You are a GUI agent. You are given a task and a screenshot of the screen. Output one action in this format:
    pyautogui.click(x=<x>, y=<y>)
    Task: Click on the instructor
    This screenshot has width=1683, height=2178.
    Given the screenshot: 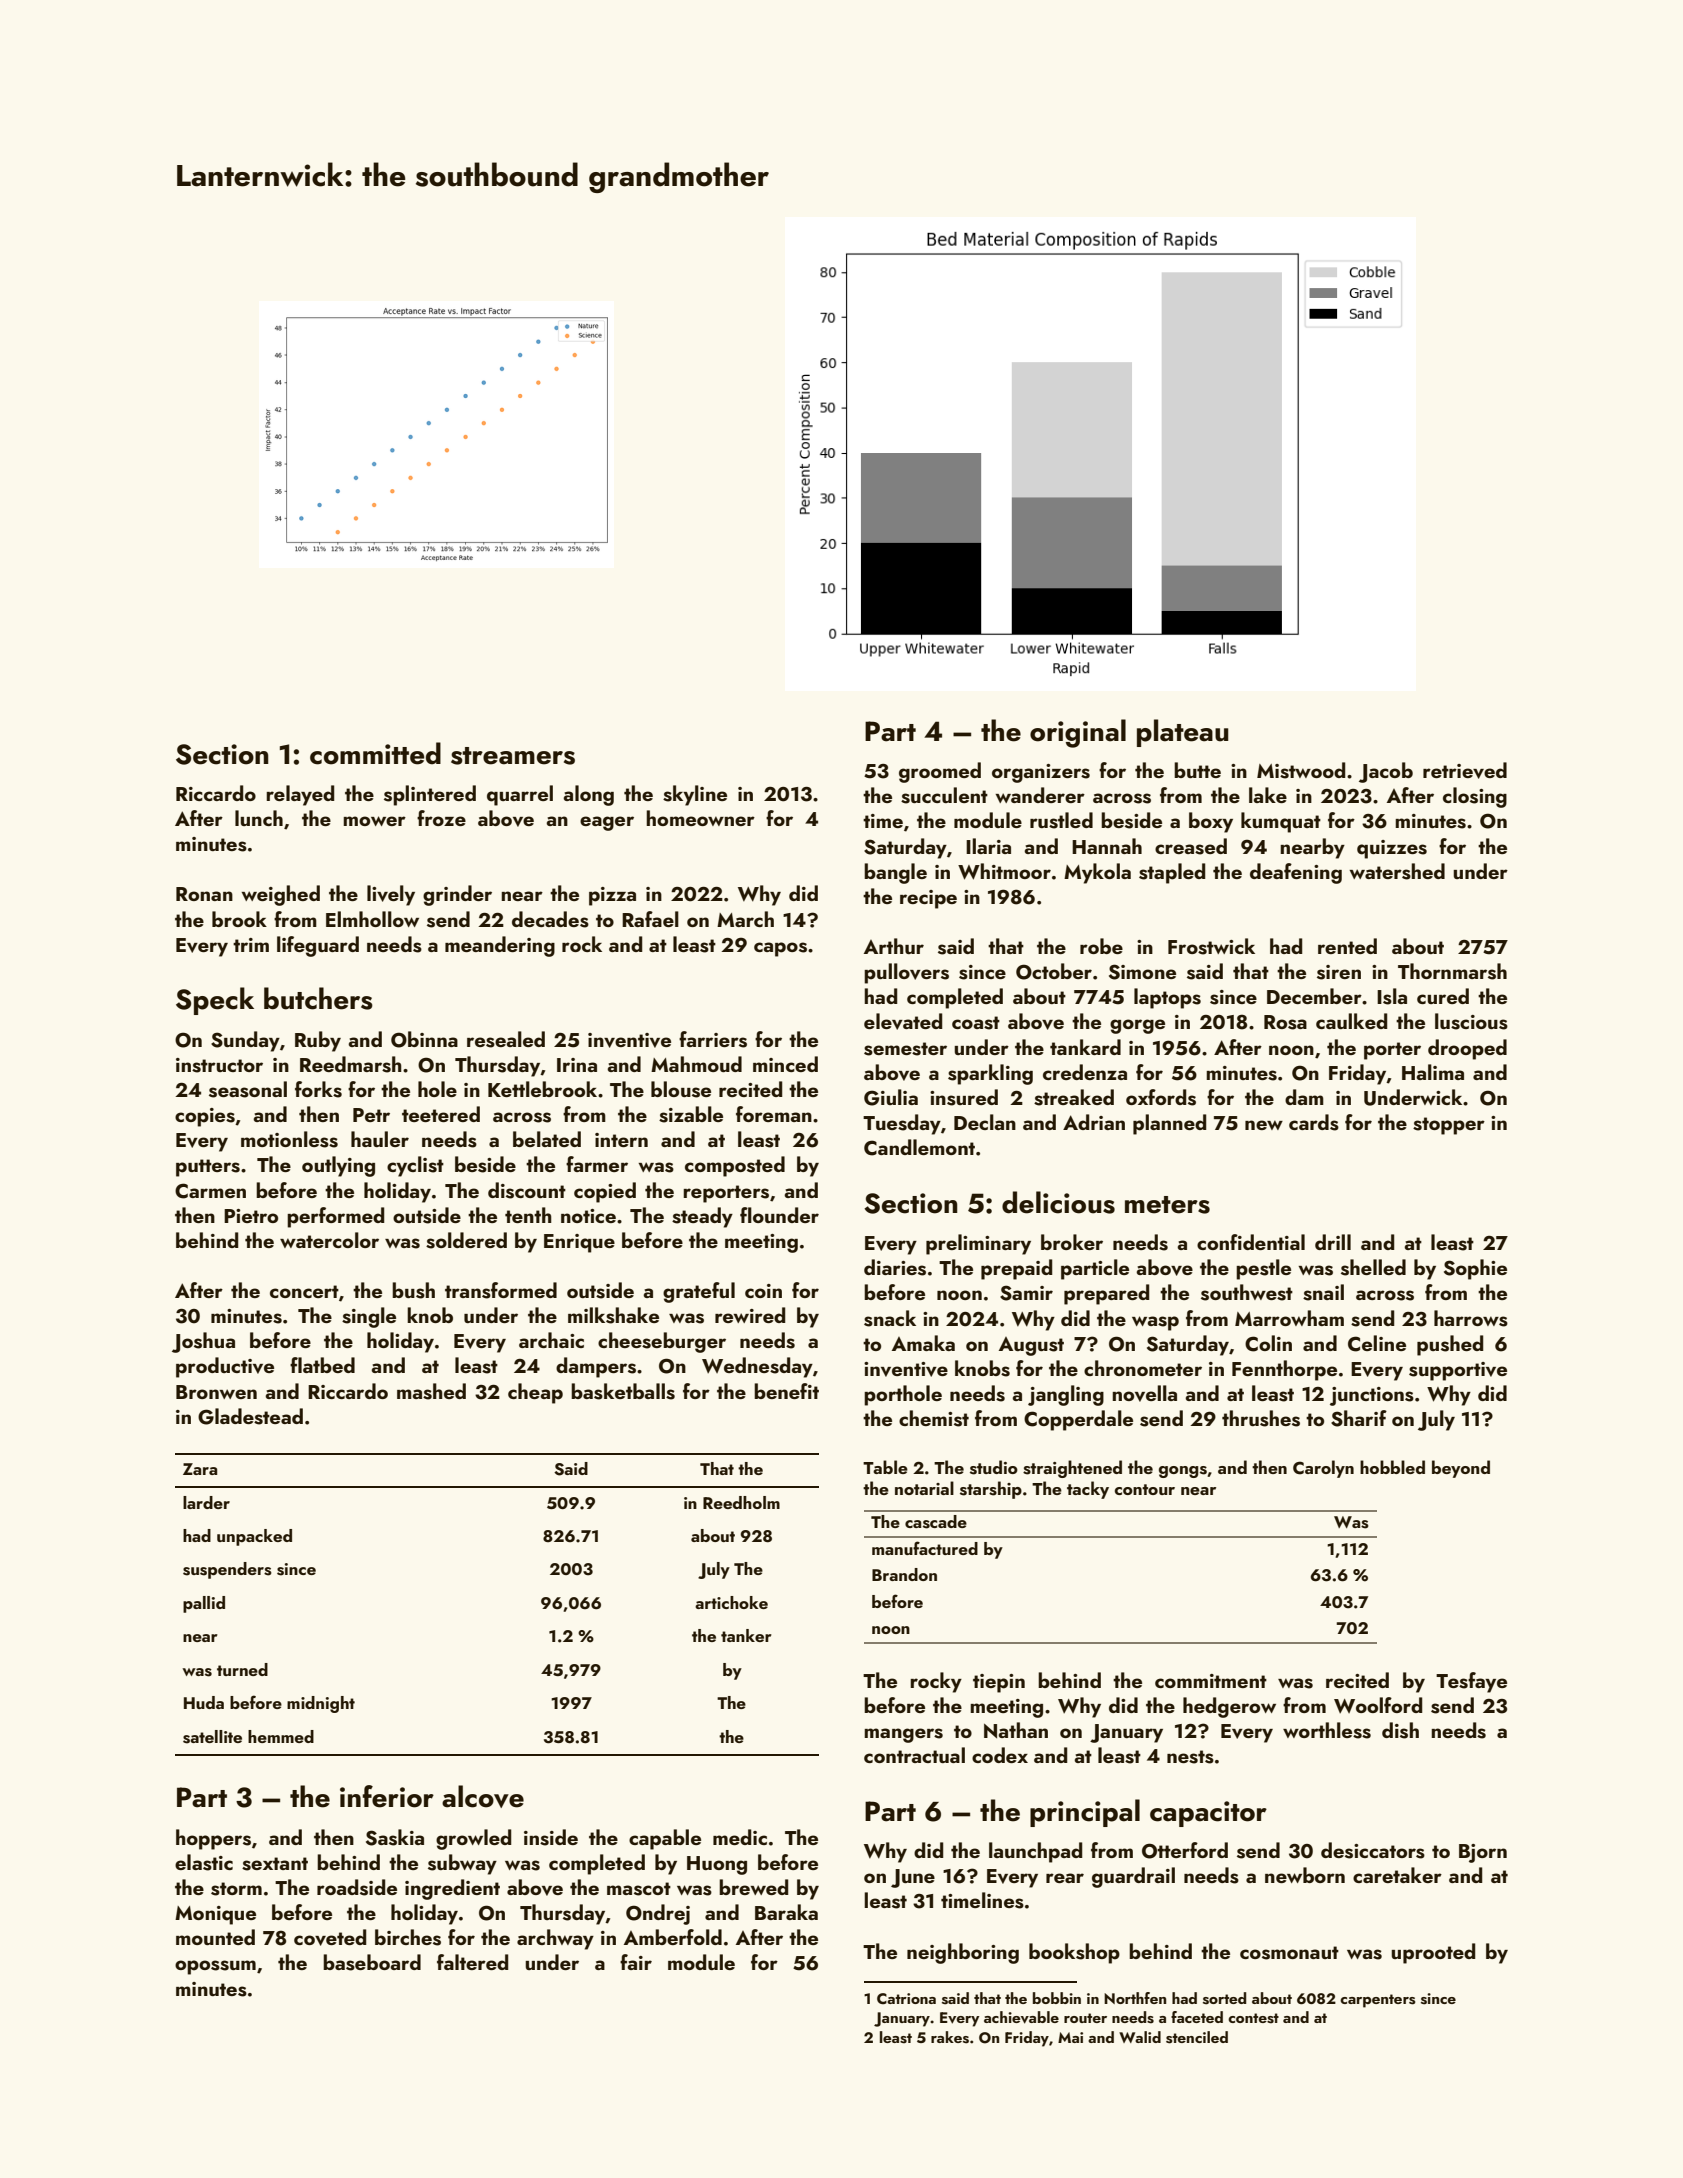 What is the action you would take?
    pyautogui.click(x=219, y=1065)
